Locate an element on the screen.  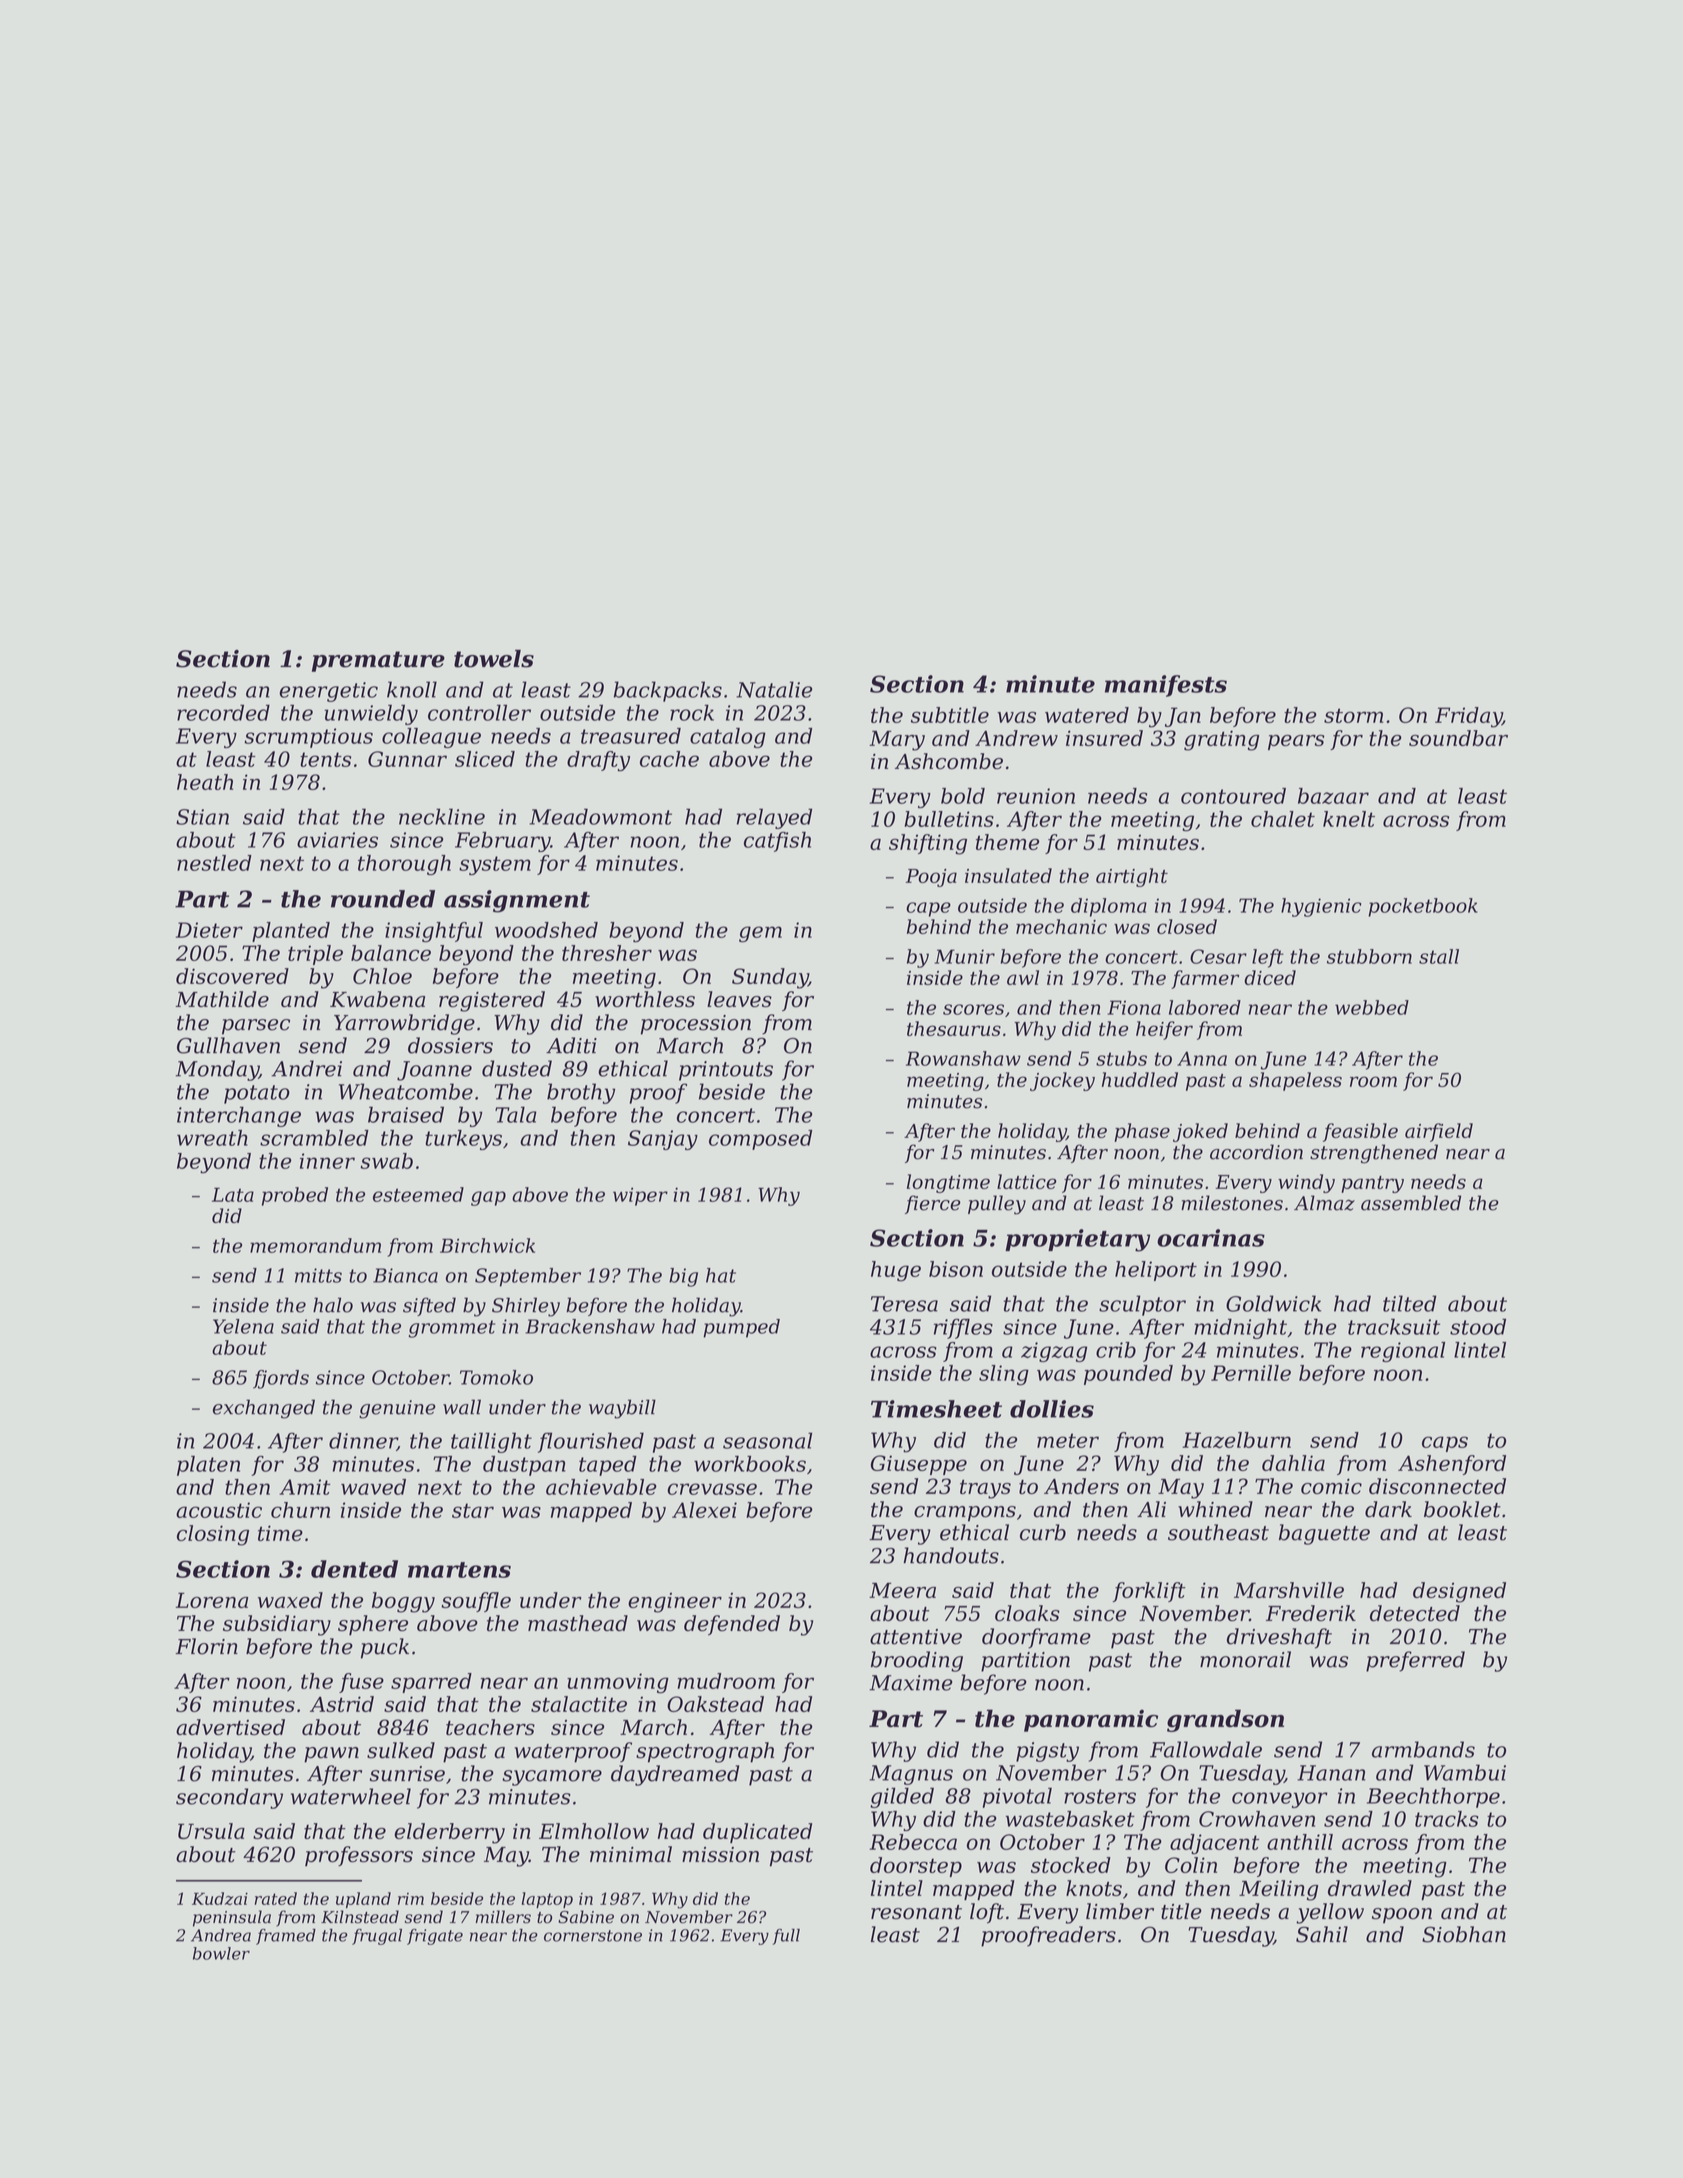
bowler is located at coordinates (221, 1953).
